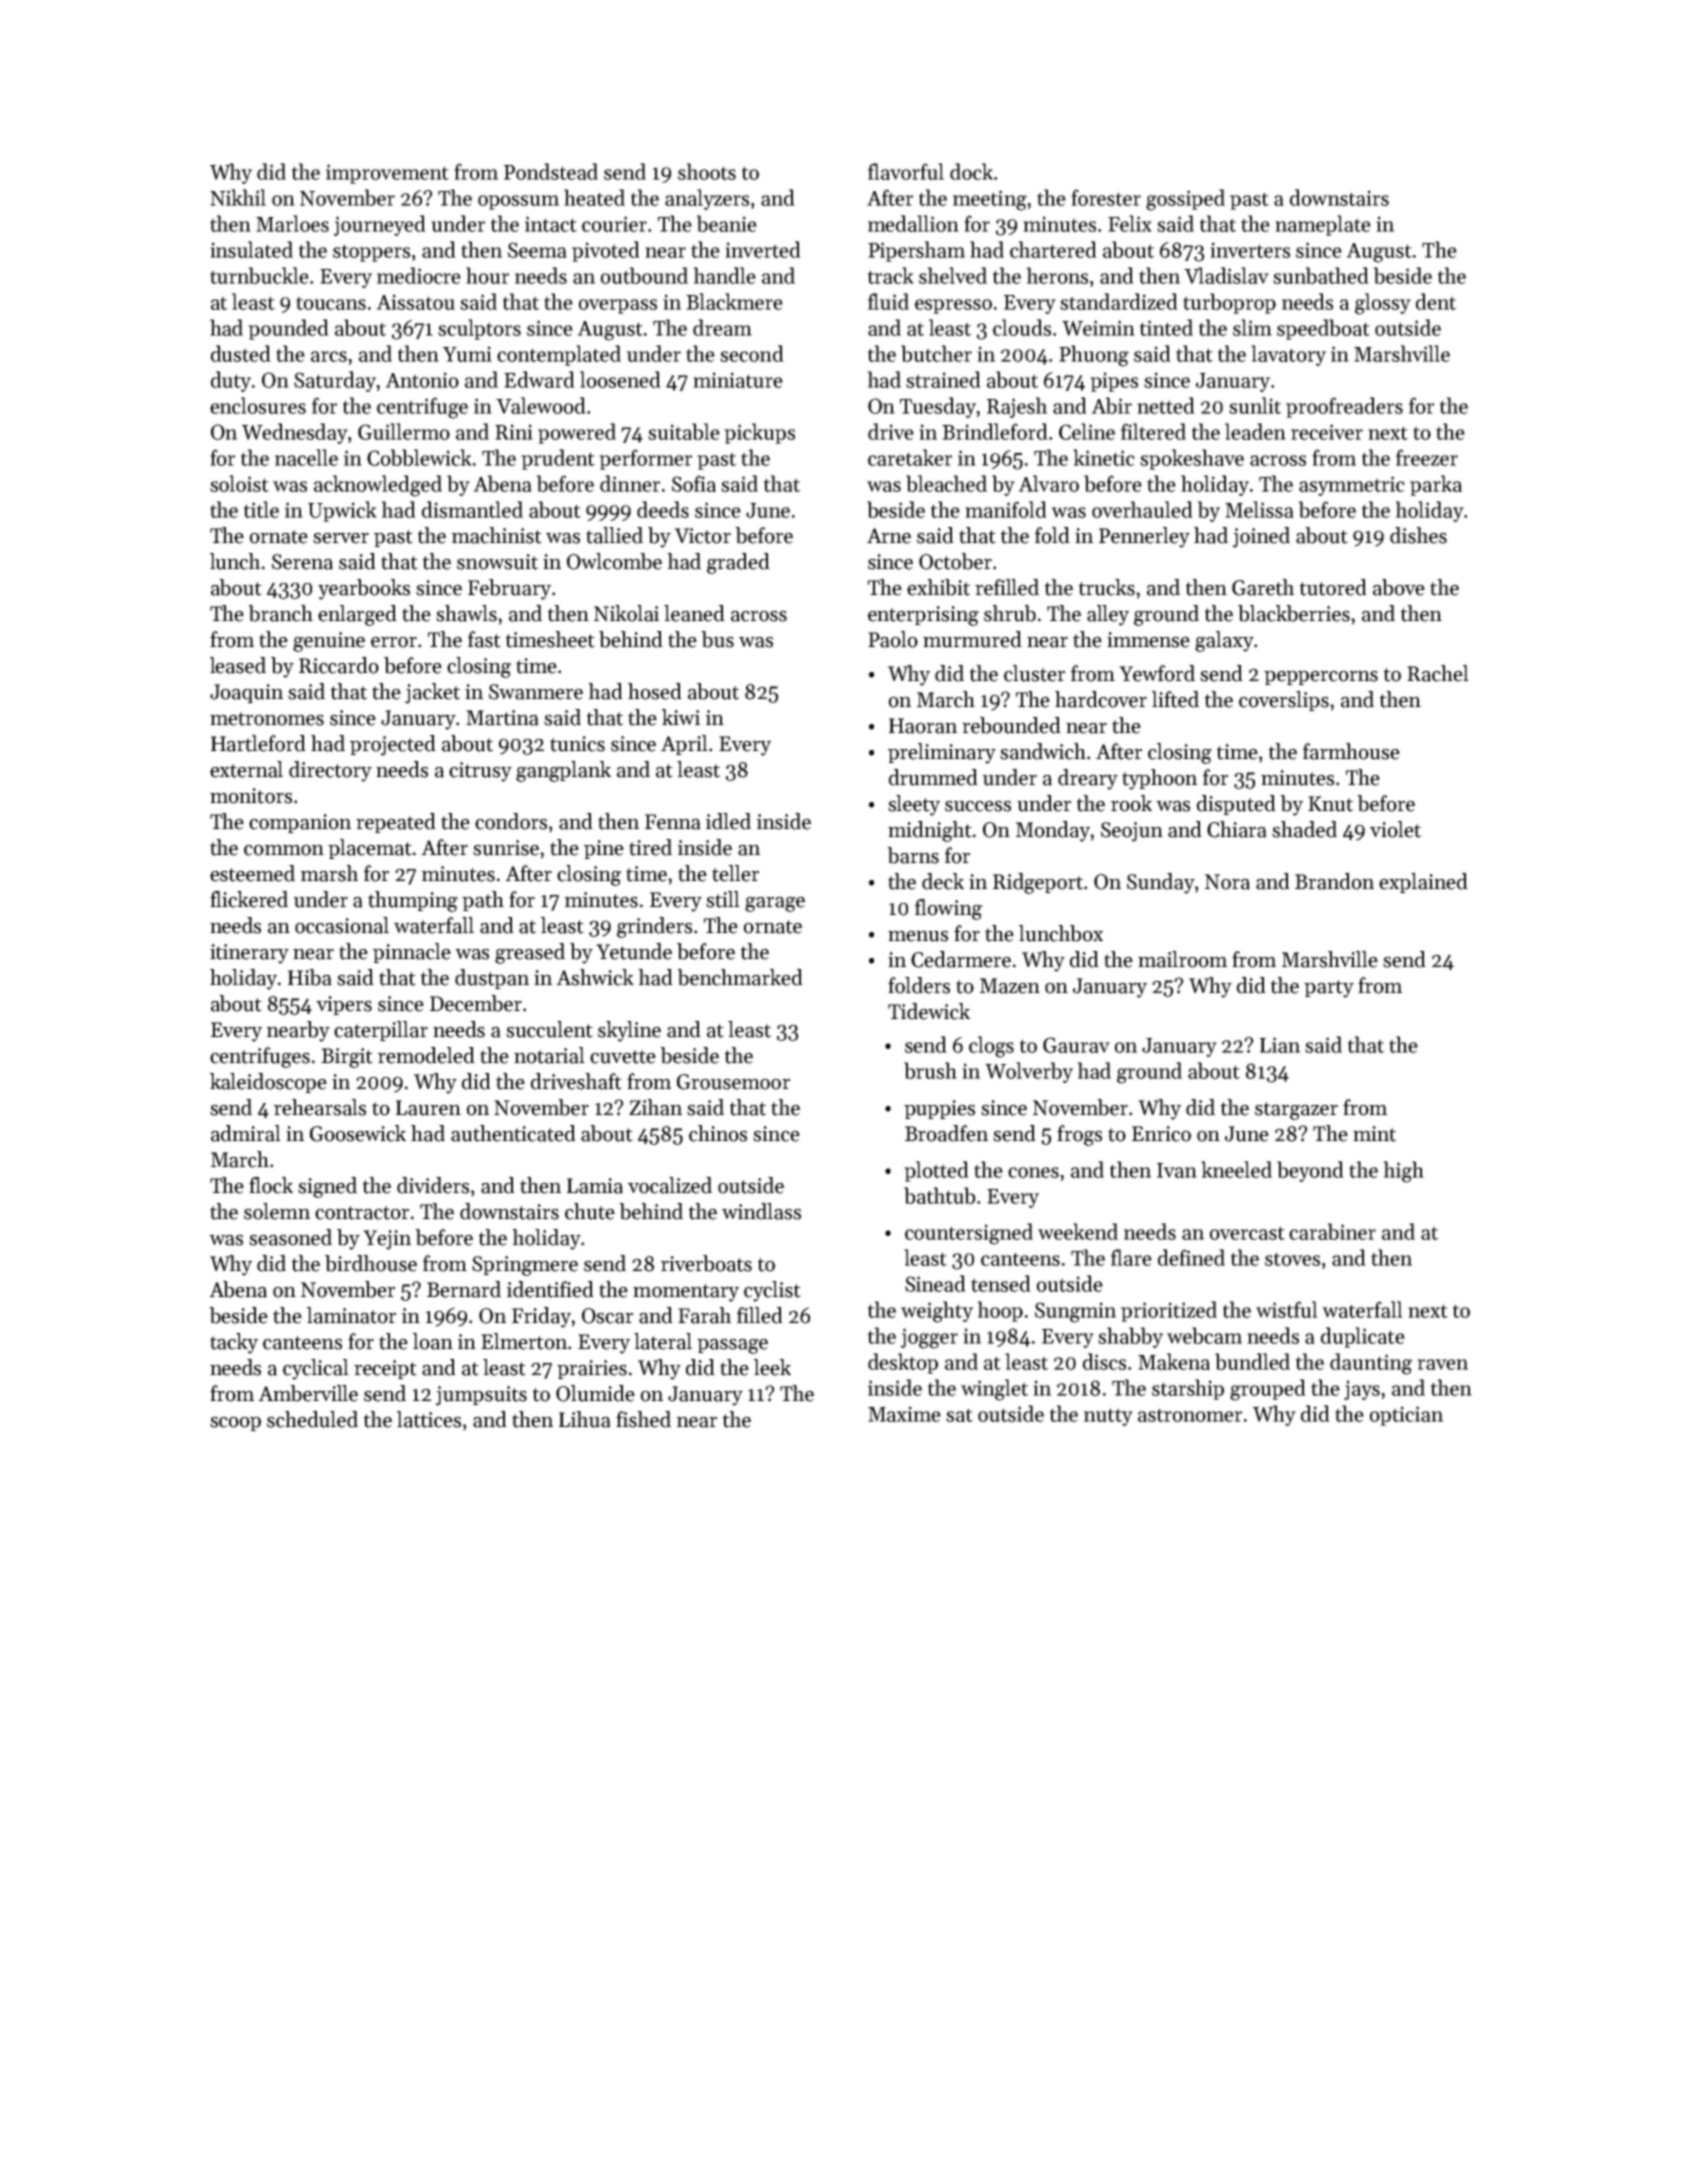 The image size is (1683, 2178). What do you see at coordinates (906, 171) in the screenshot?
I see `flavorful` at bounding box center [906, 171].
